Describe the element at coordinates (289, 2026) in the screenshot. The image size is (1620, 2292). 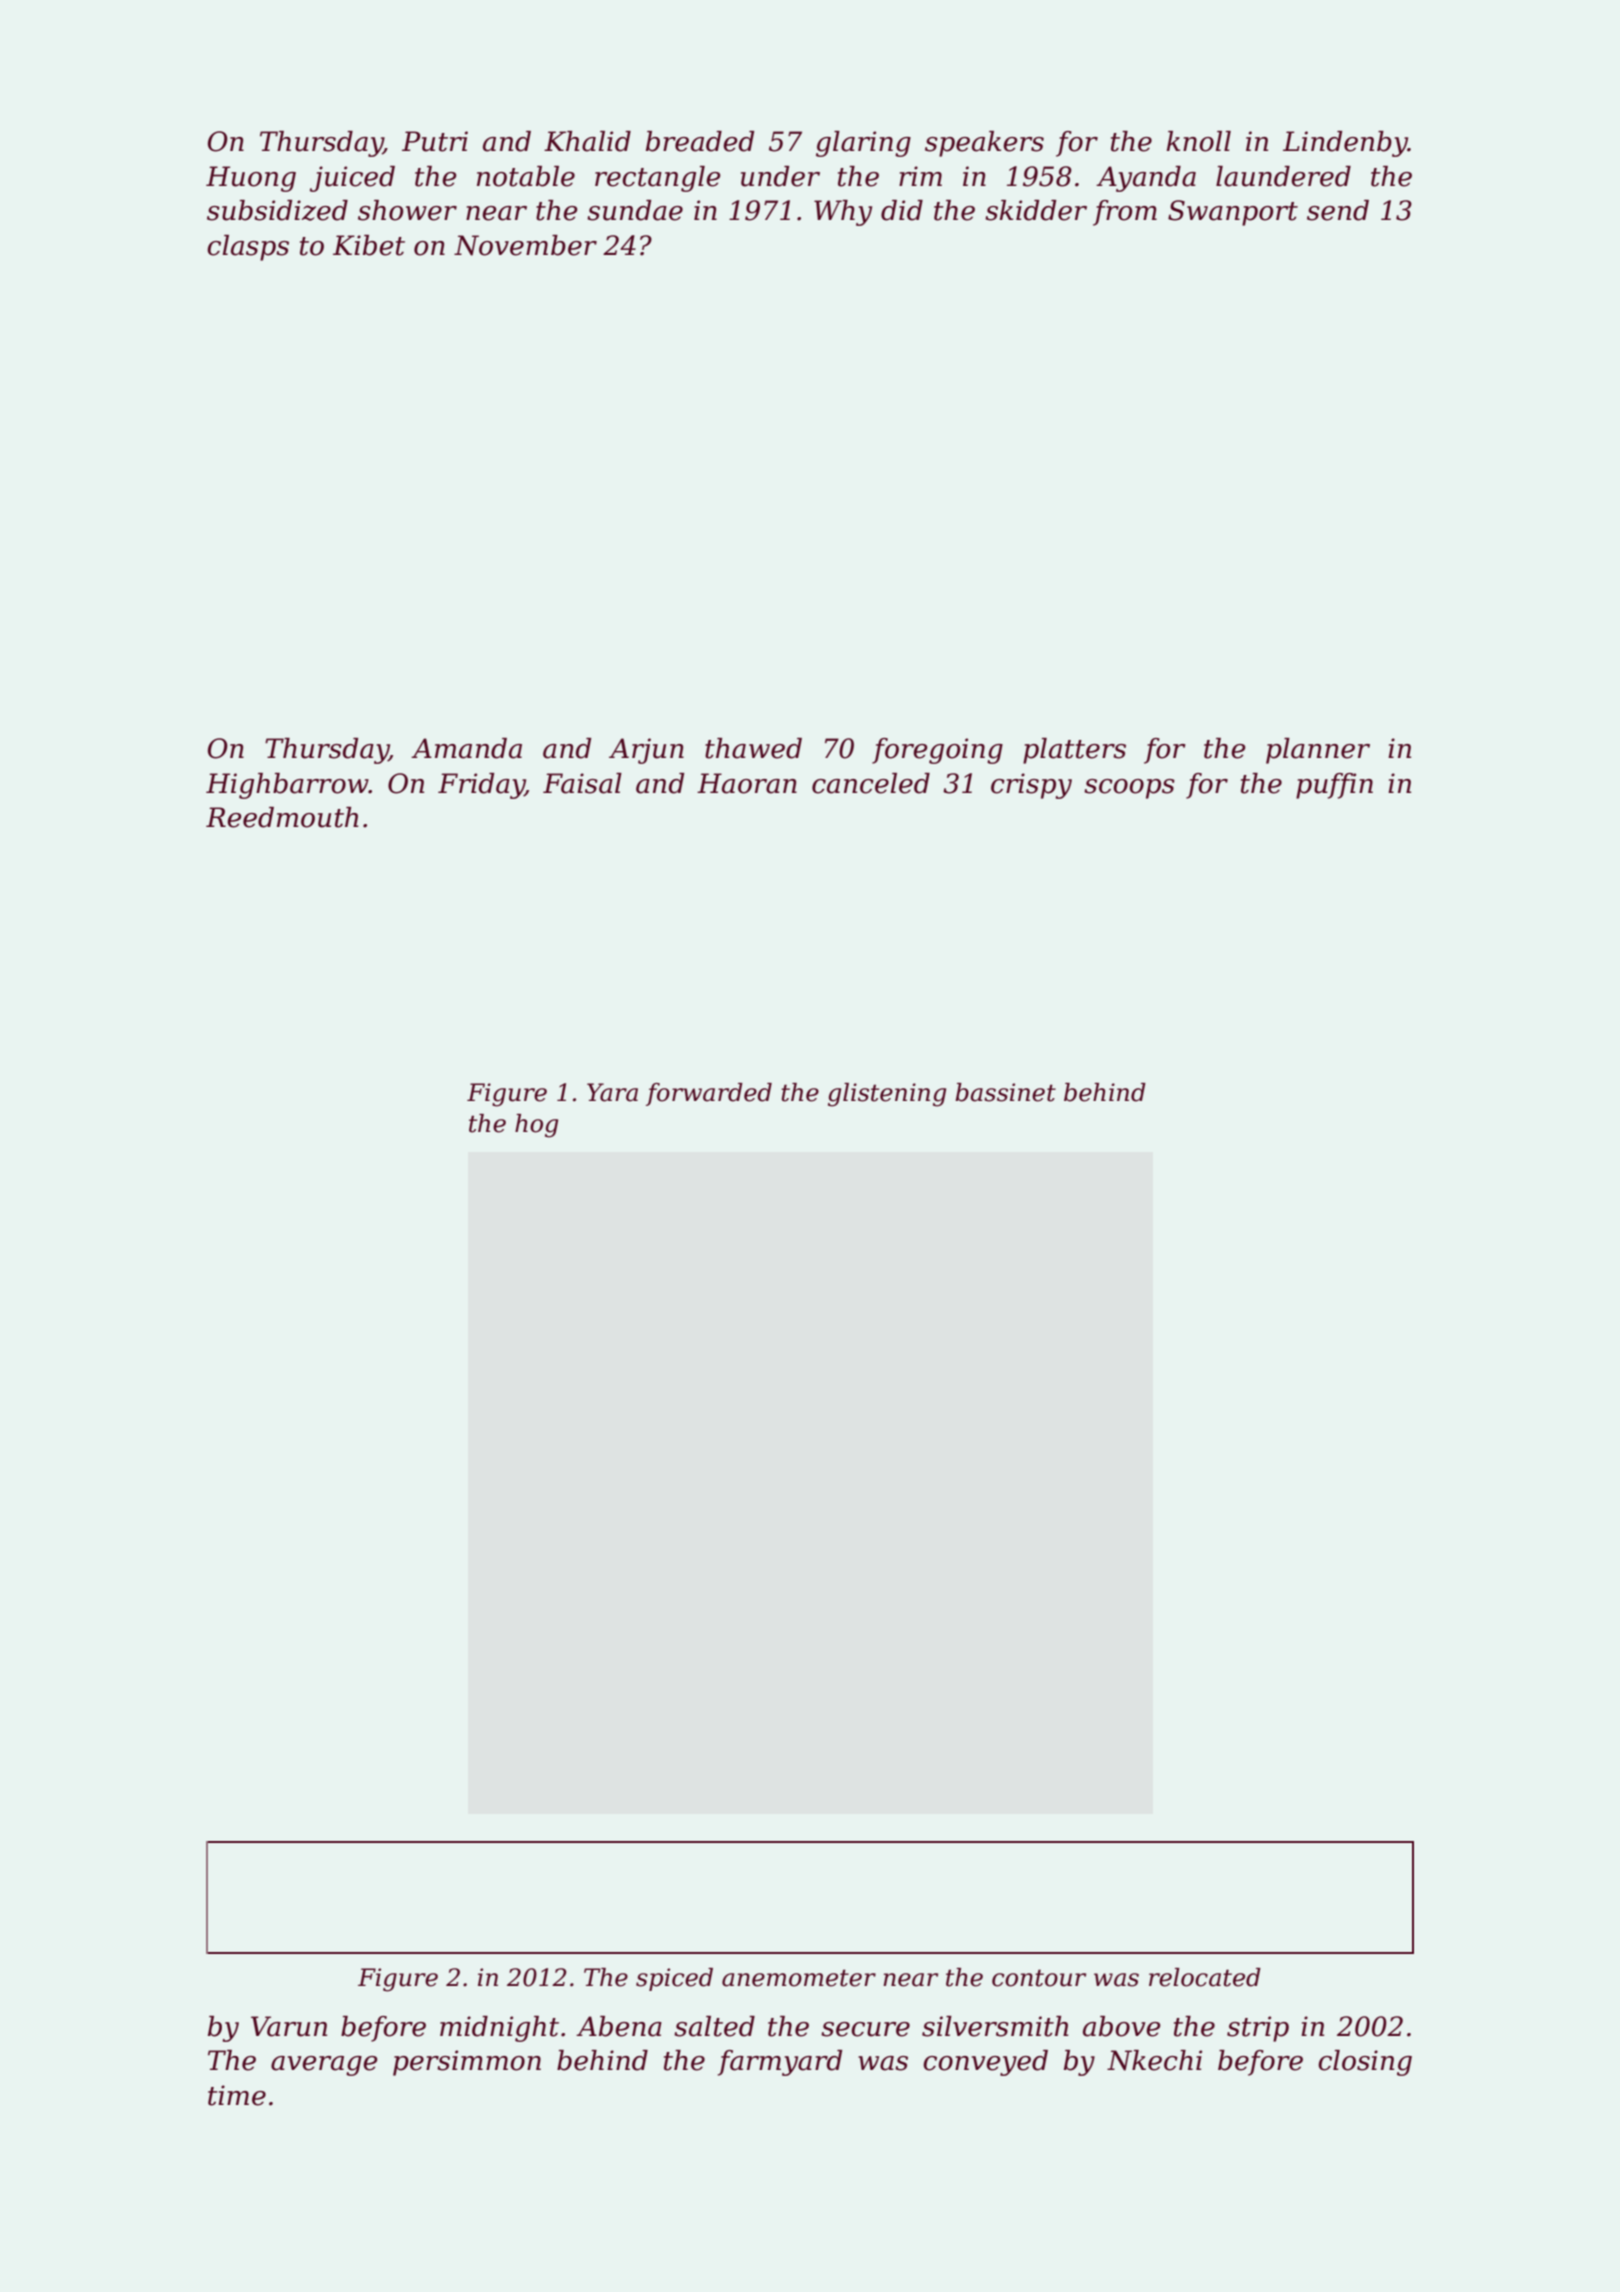
I see `Varun` at that location.
